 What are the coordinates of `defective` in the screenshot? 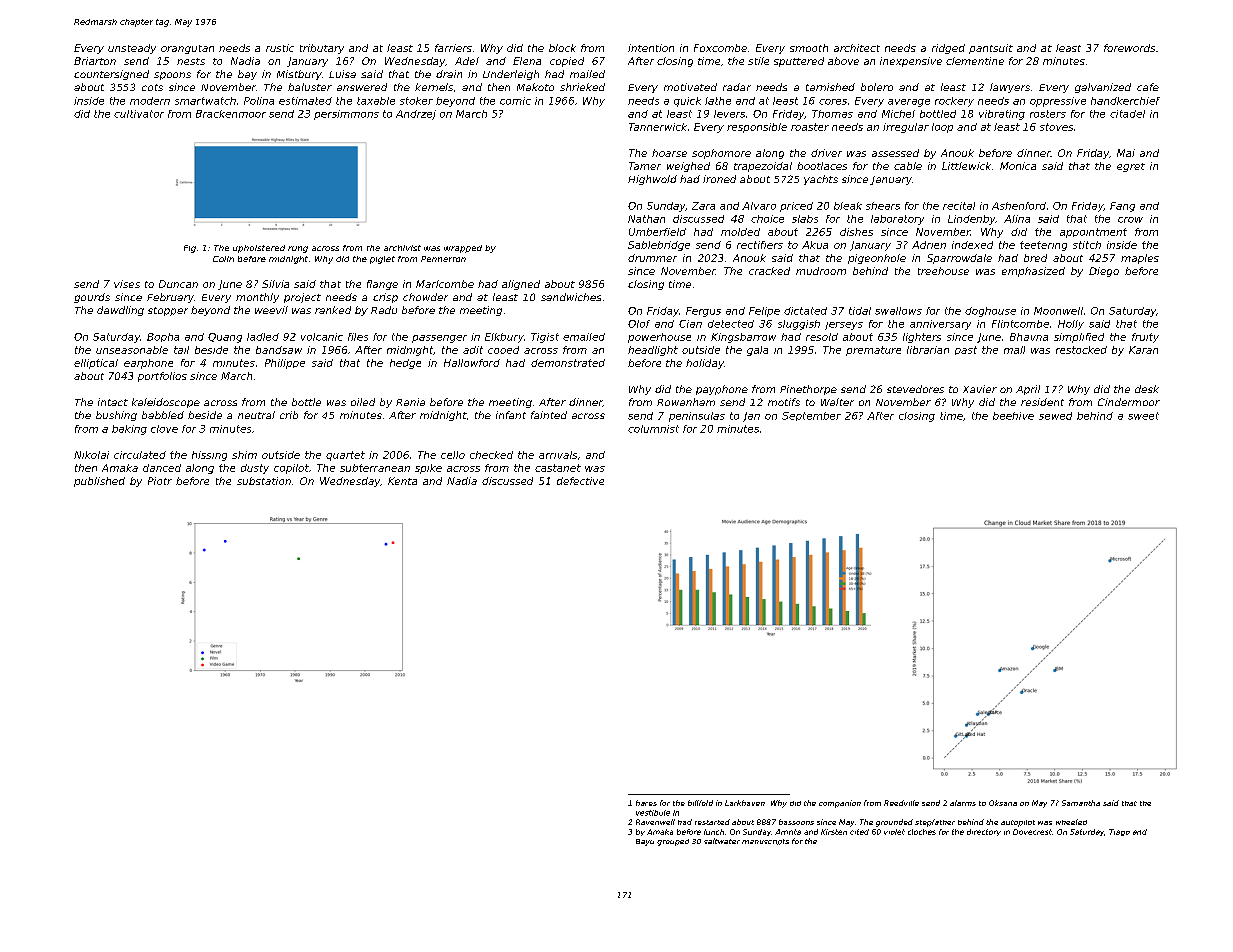 It's located at (580, 481).
